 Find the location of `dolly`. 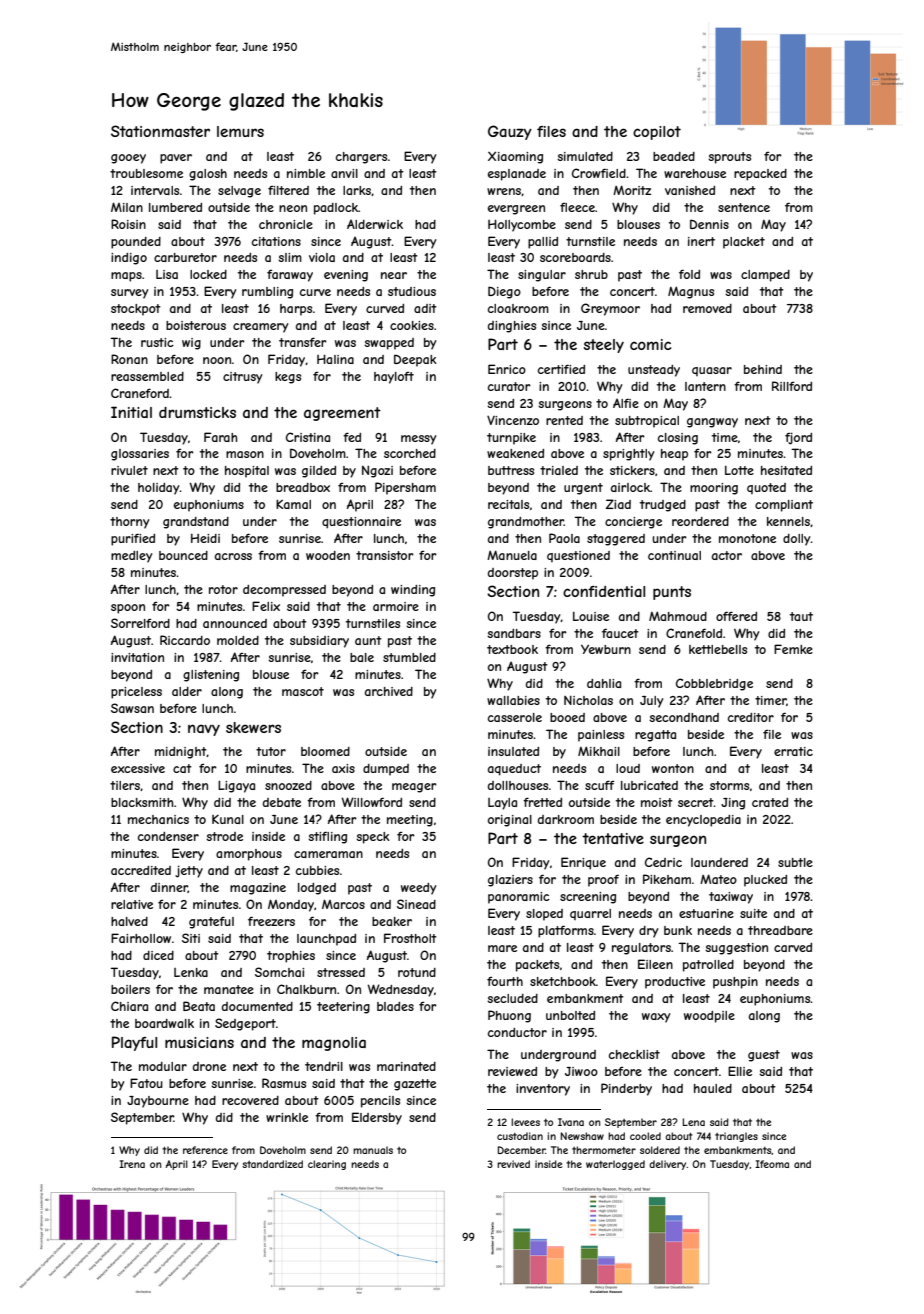

dolly is located at coordinates (797, 540).
